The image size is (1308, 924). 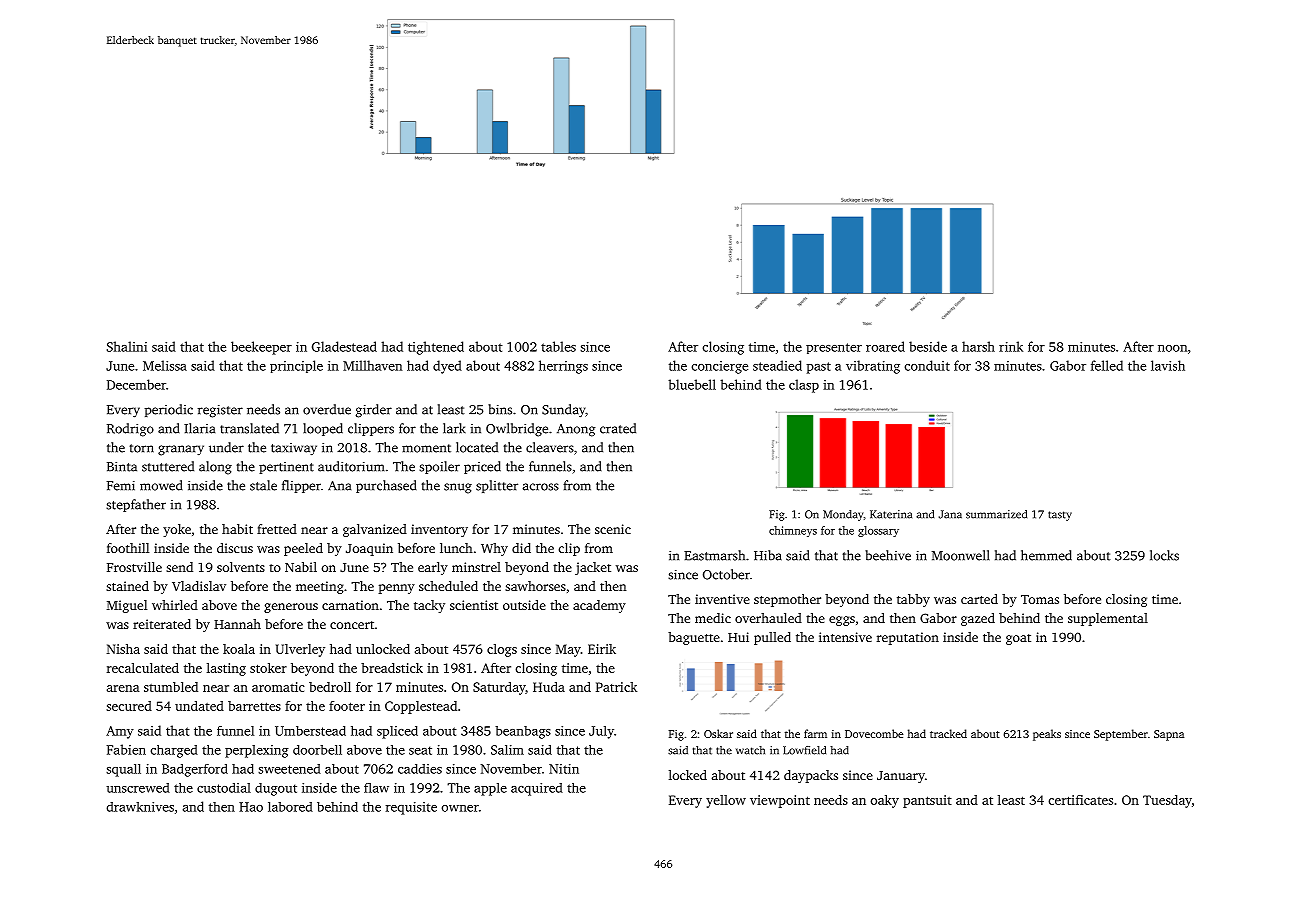 I want to click on harsh, so click(x=978, y=346).
